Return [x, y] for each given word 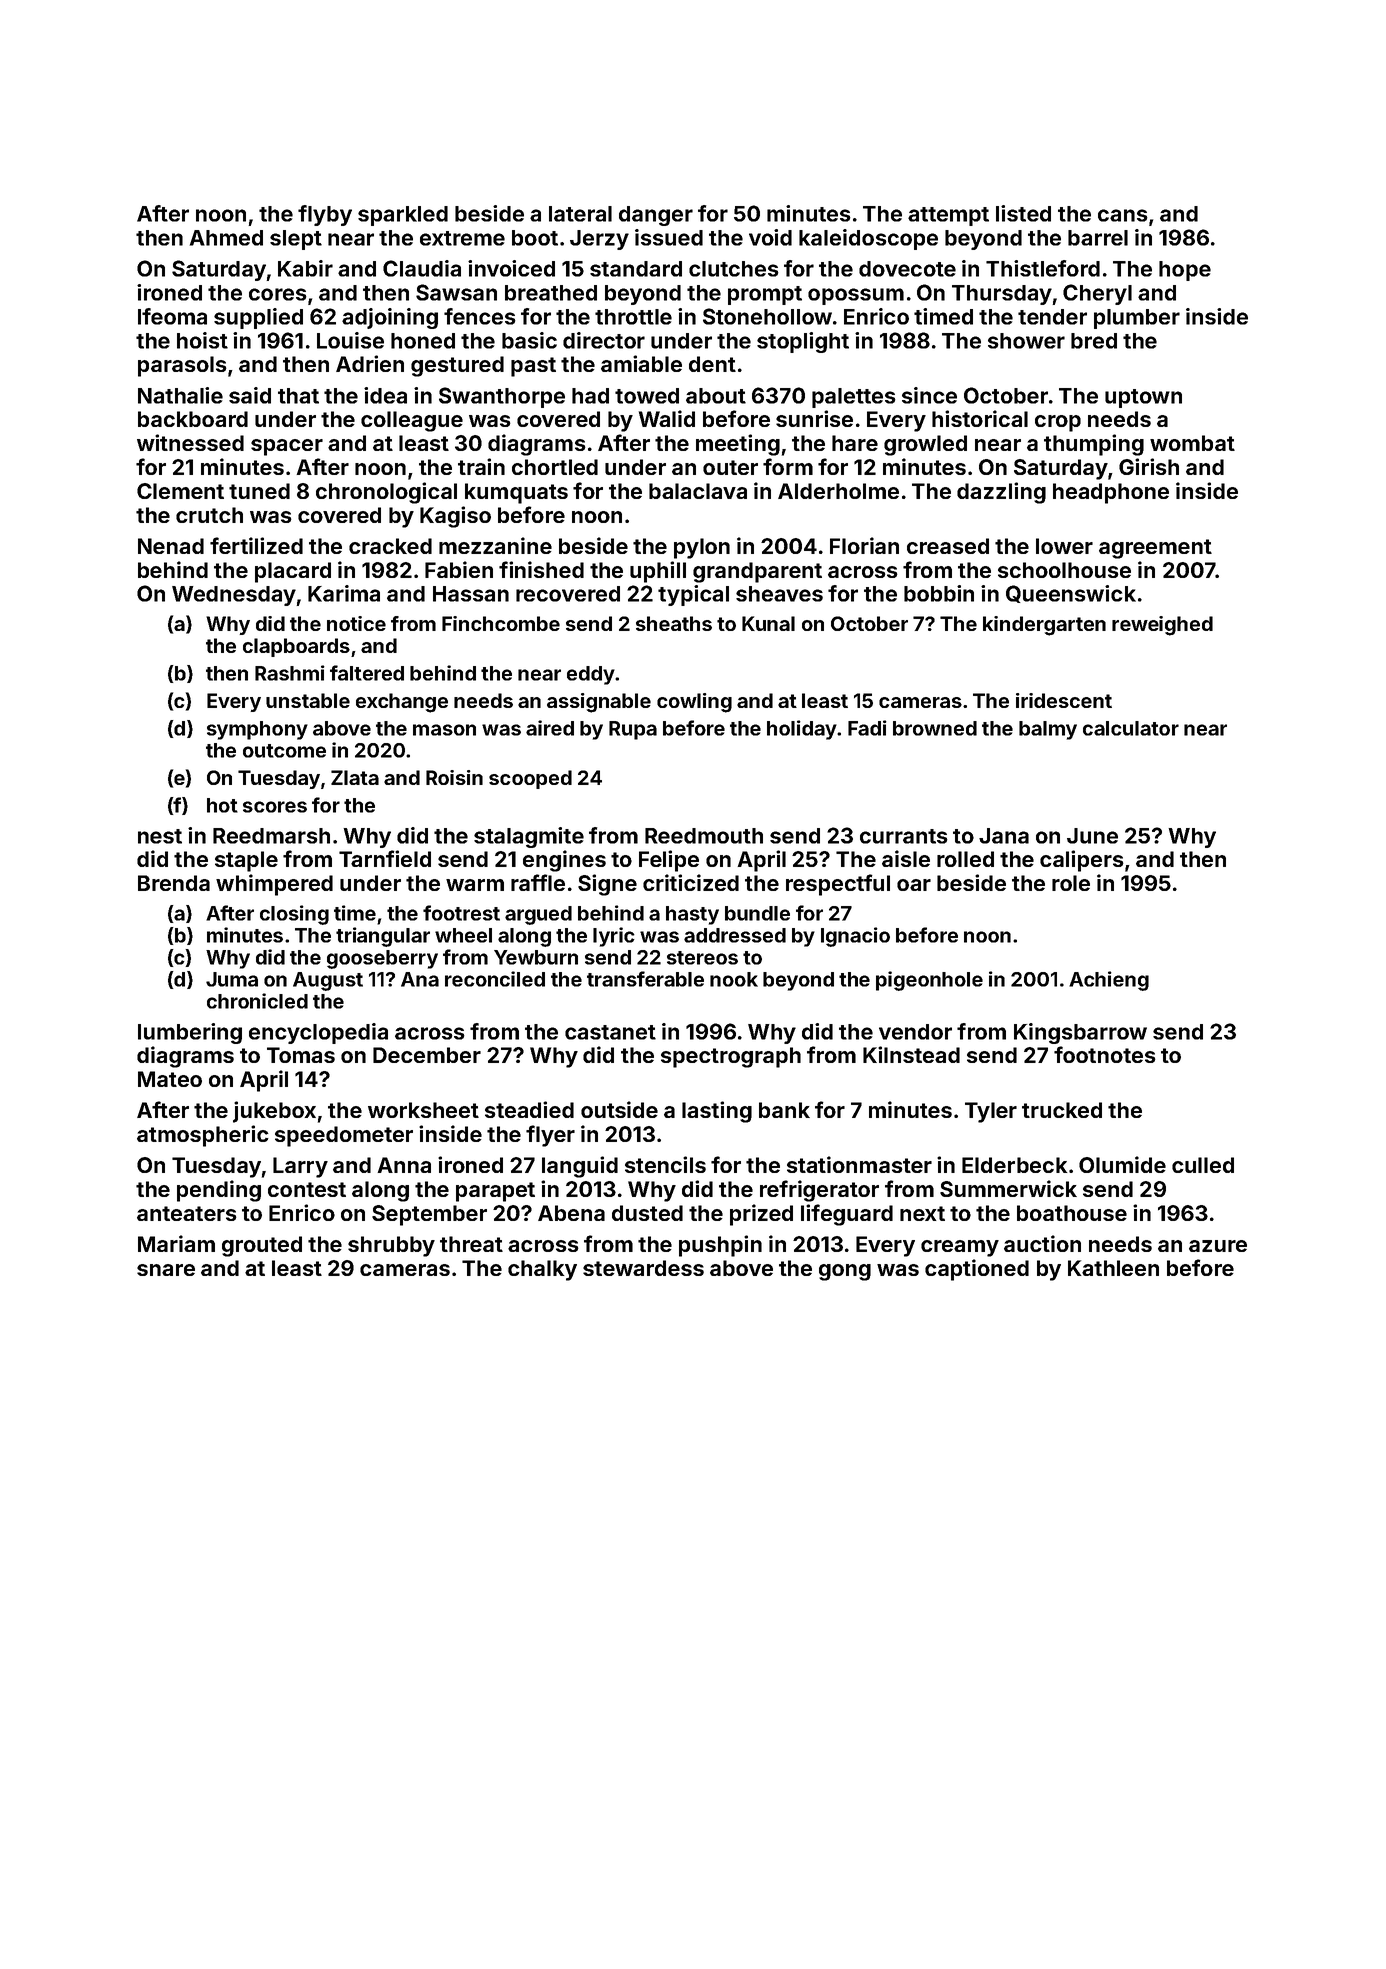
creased [948, 546]
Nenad [171, 546]
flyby [325, 215]
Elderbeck [1015, 1165]
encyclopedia [318, 1033]
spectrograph [731, 1057]
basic [529, 340]
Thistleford [1043, 268]
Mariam [176, 1243]
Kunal [768, 623]
